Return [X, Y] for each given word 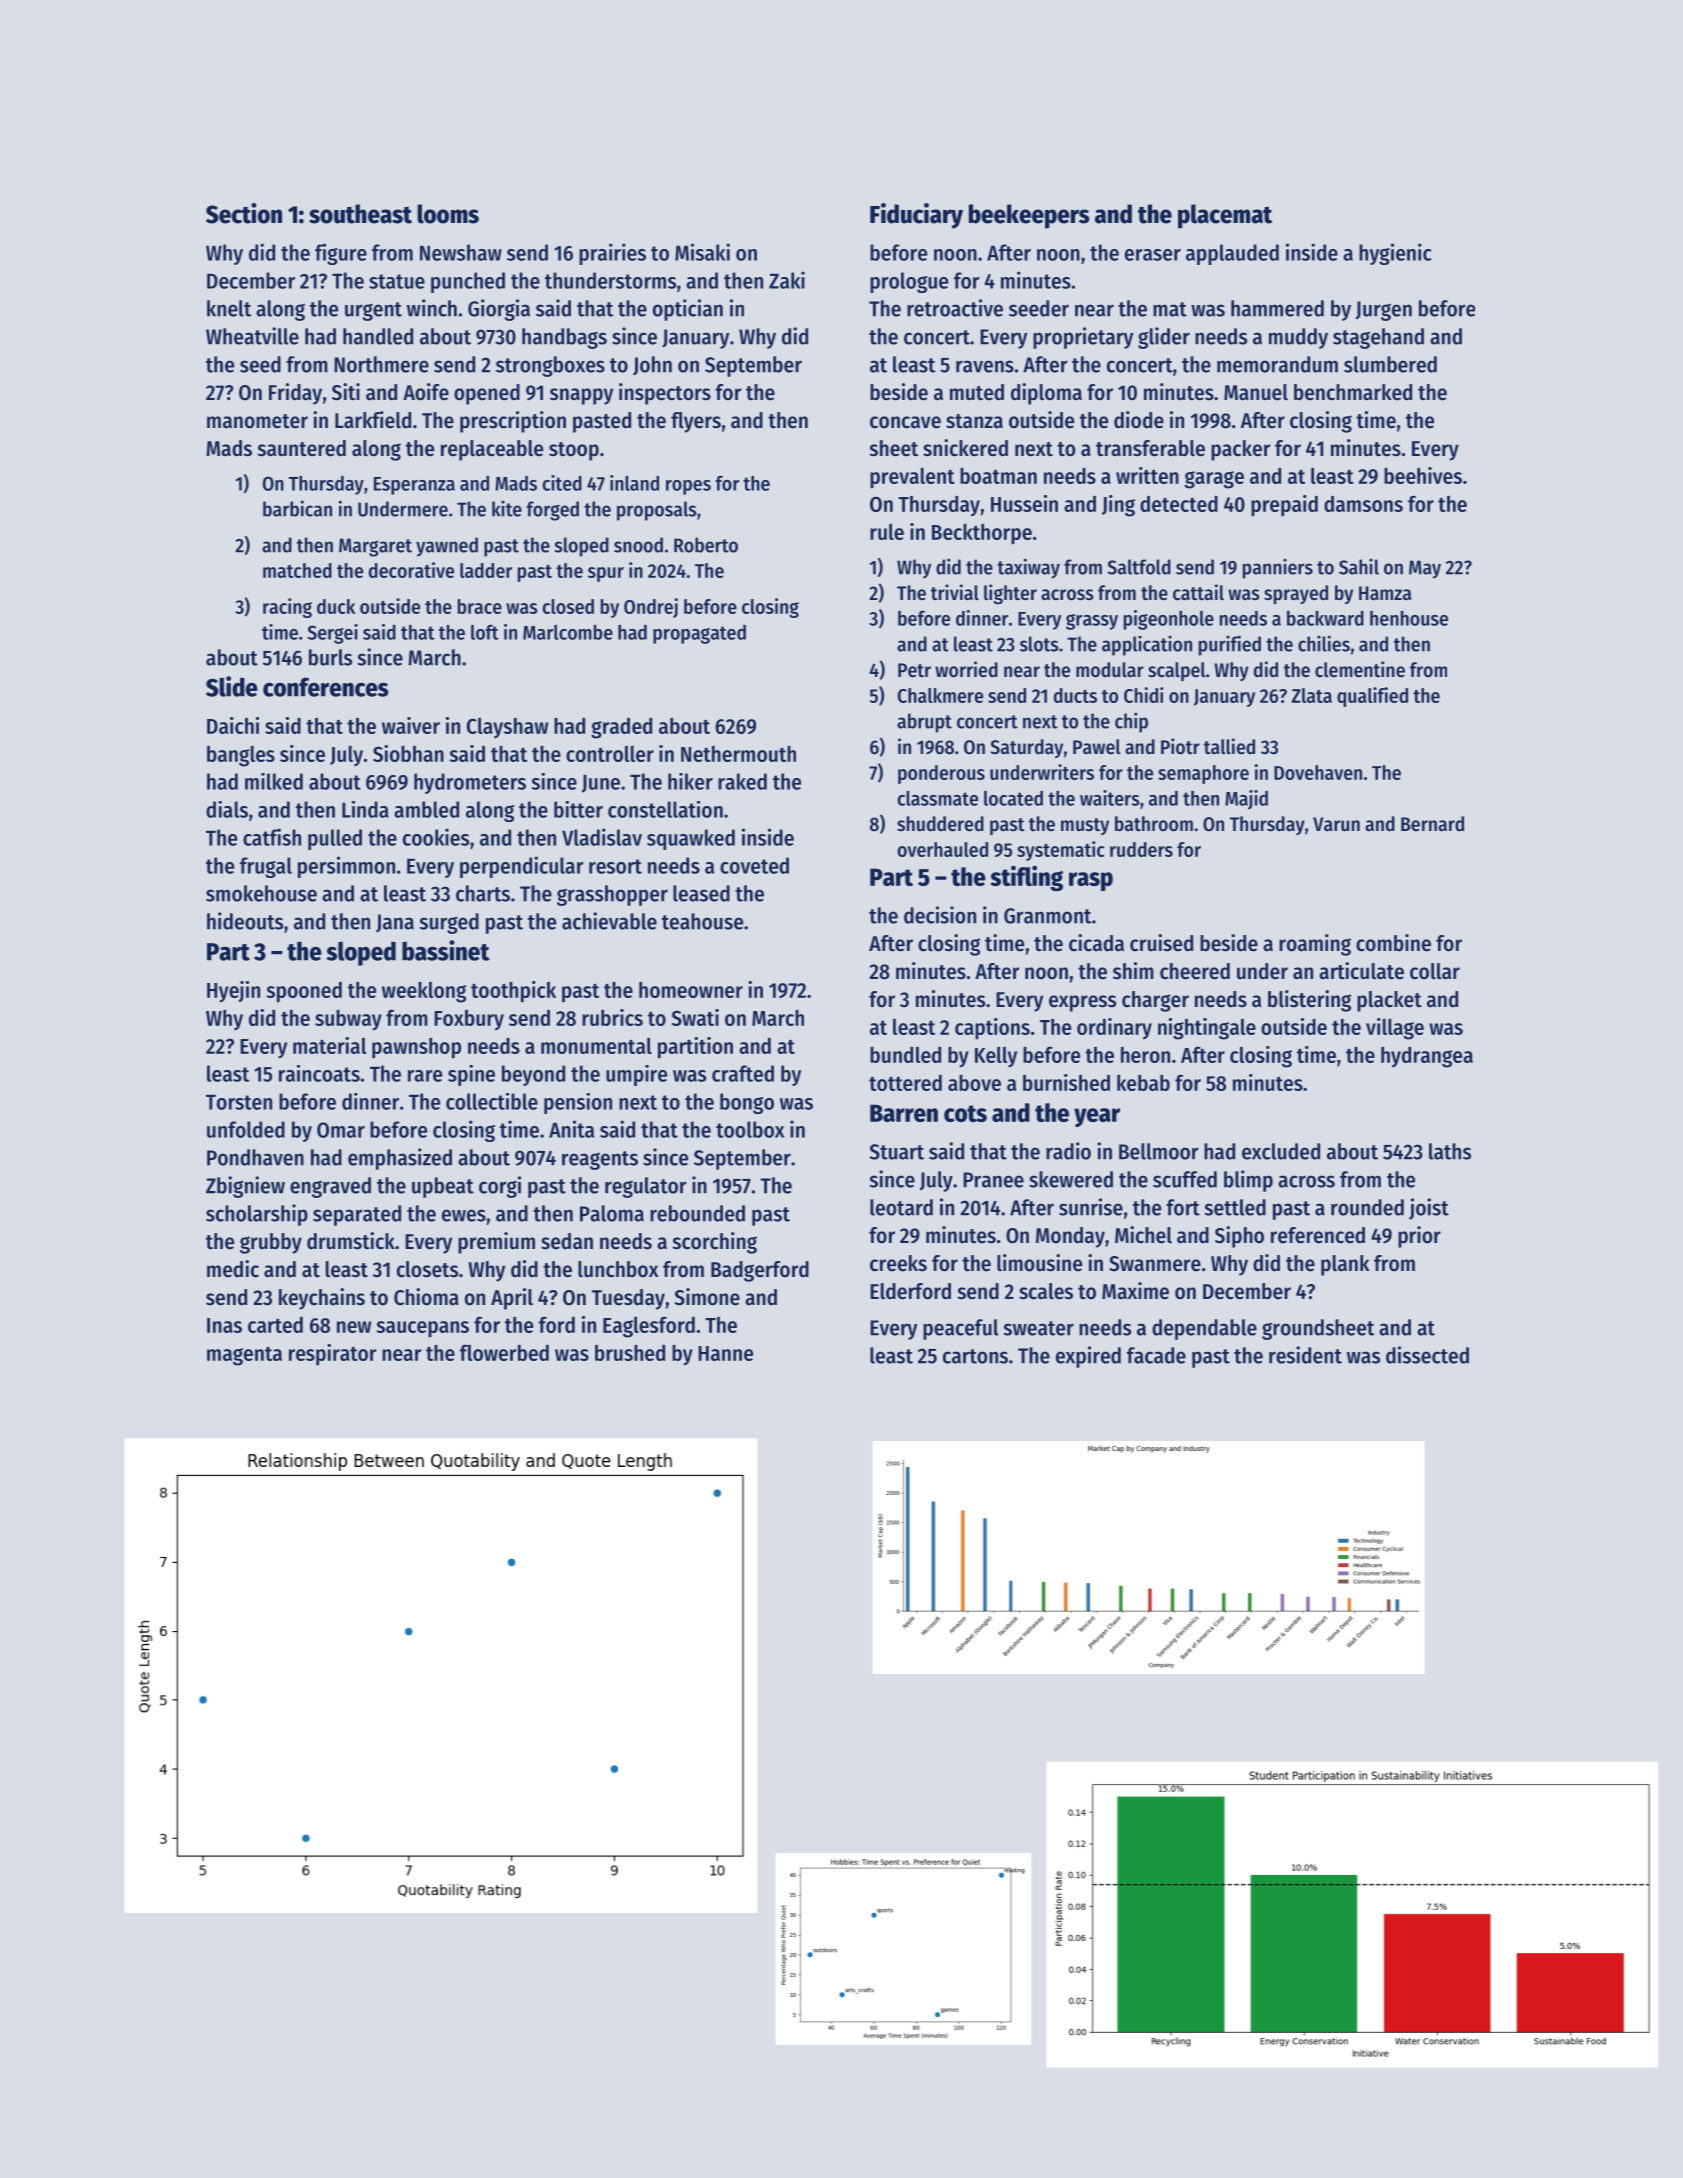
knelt [229, 308]
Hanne [725, 1353]
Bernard [1432, 824]
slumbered [1390, 364]
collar [1435, 971]
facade [1156, 1355]
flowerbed [504, 1352]
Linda [365, 809]
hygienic [1395, 254]
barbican [297, 508]
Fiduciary [916, 216]
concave [905, 422]
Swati [695, 1017]
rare [425, 1076]
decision [940, 915]
